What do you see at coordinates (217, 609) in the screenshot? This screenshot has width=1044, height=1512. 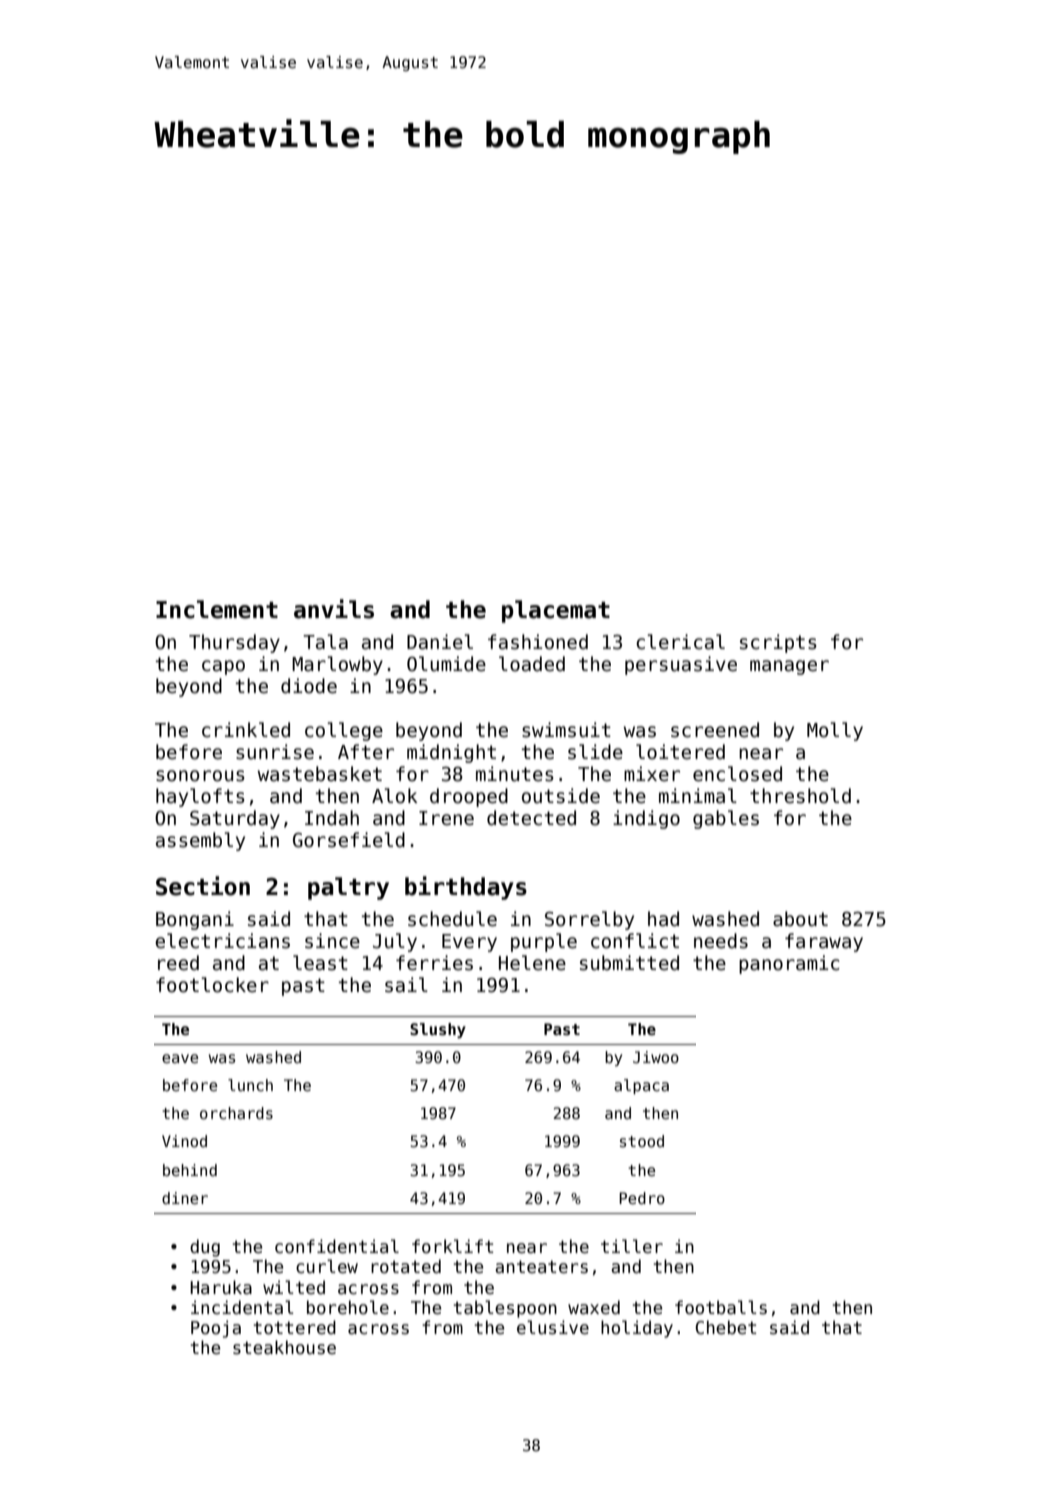 I see `Inclement` at bounding box center [217, 609].
